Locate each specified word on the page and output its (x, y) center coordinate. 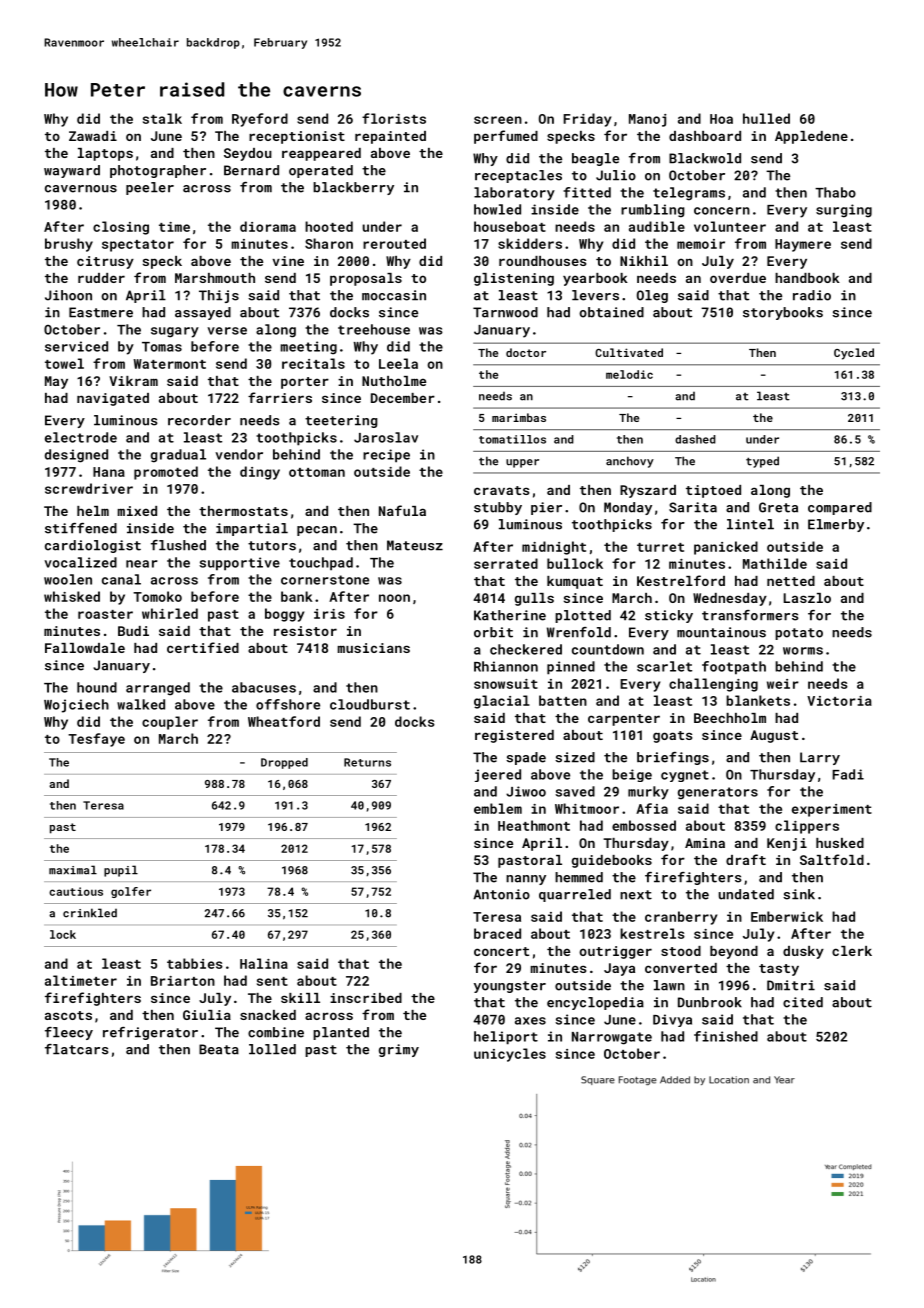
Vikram (133, 381)
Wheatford (284, 721)
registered (514, 736)
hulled (766, 118)
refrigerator (150, 1033)
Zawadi (93, 136)
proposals (366, 279)
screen (498, 120)
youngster (510, 987)
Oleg (652, 296)
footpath (734, 668)
